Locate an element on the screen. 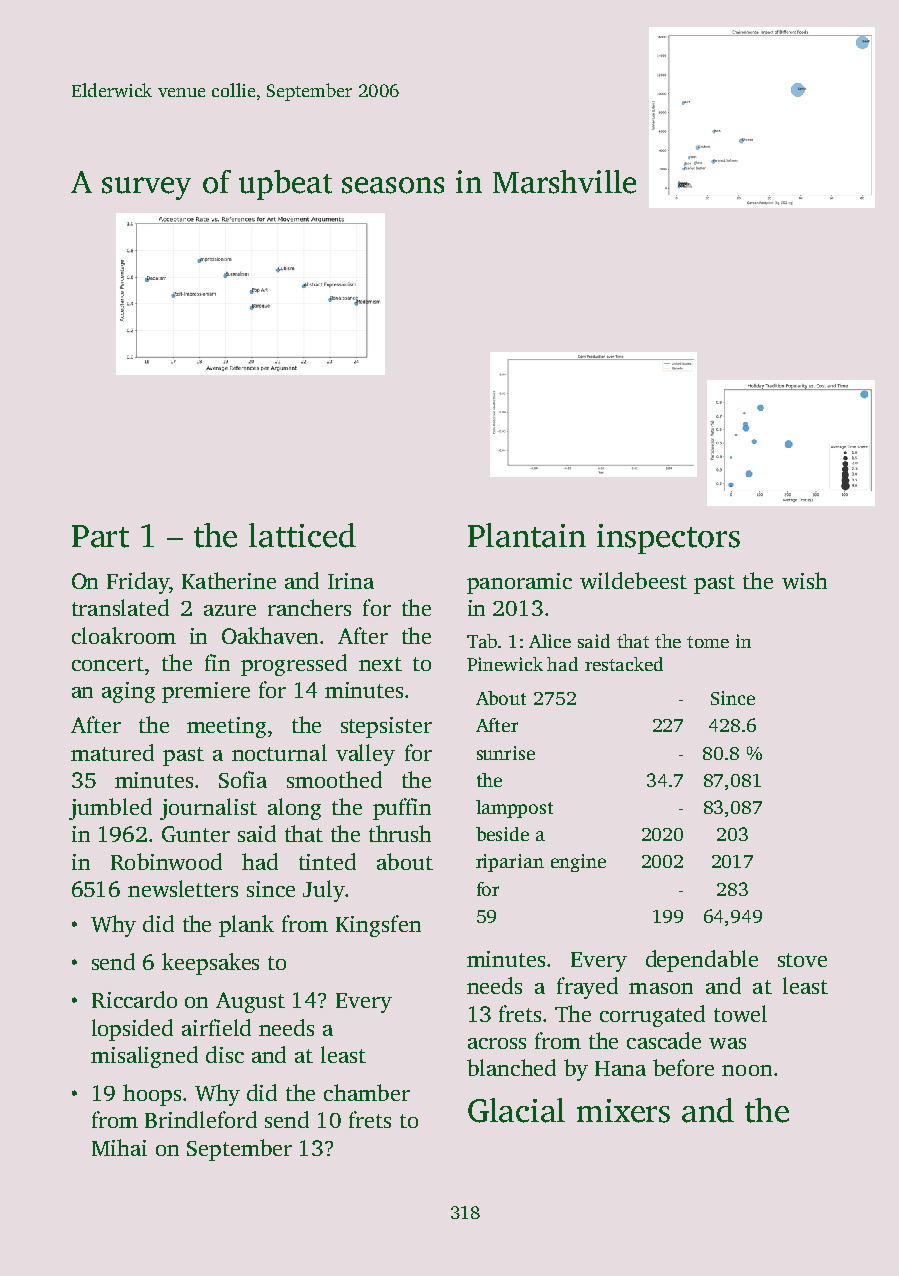  tome is located at coordinates (708, 642).
